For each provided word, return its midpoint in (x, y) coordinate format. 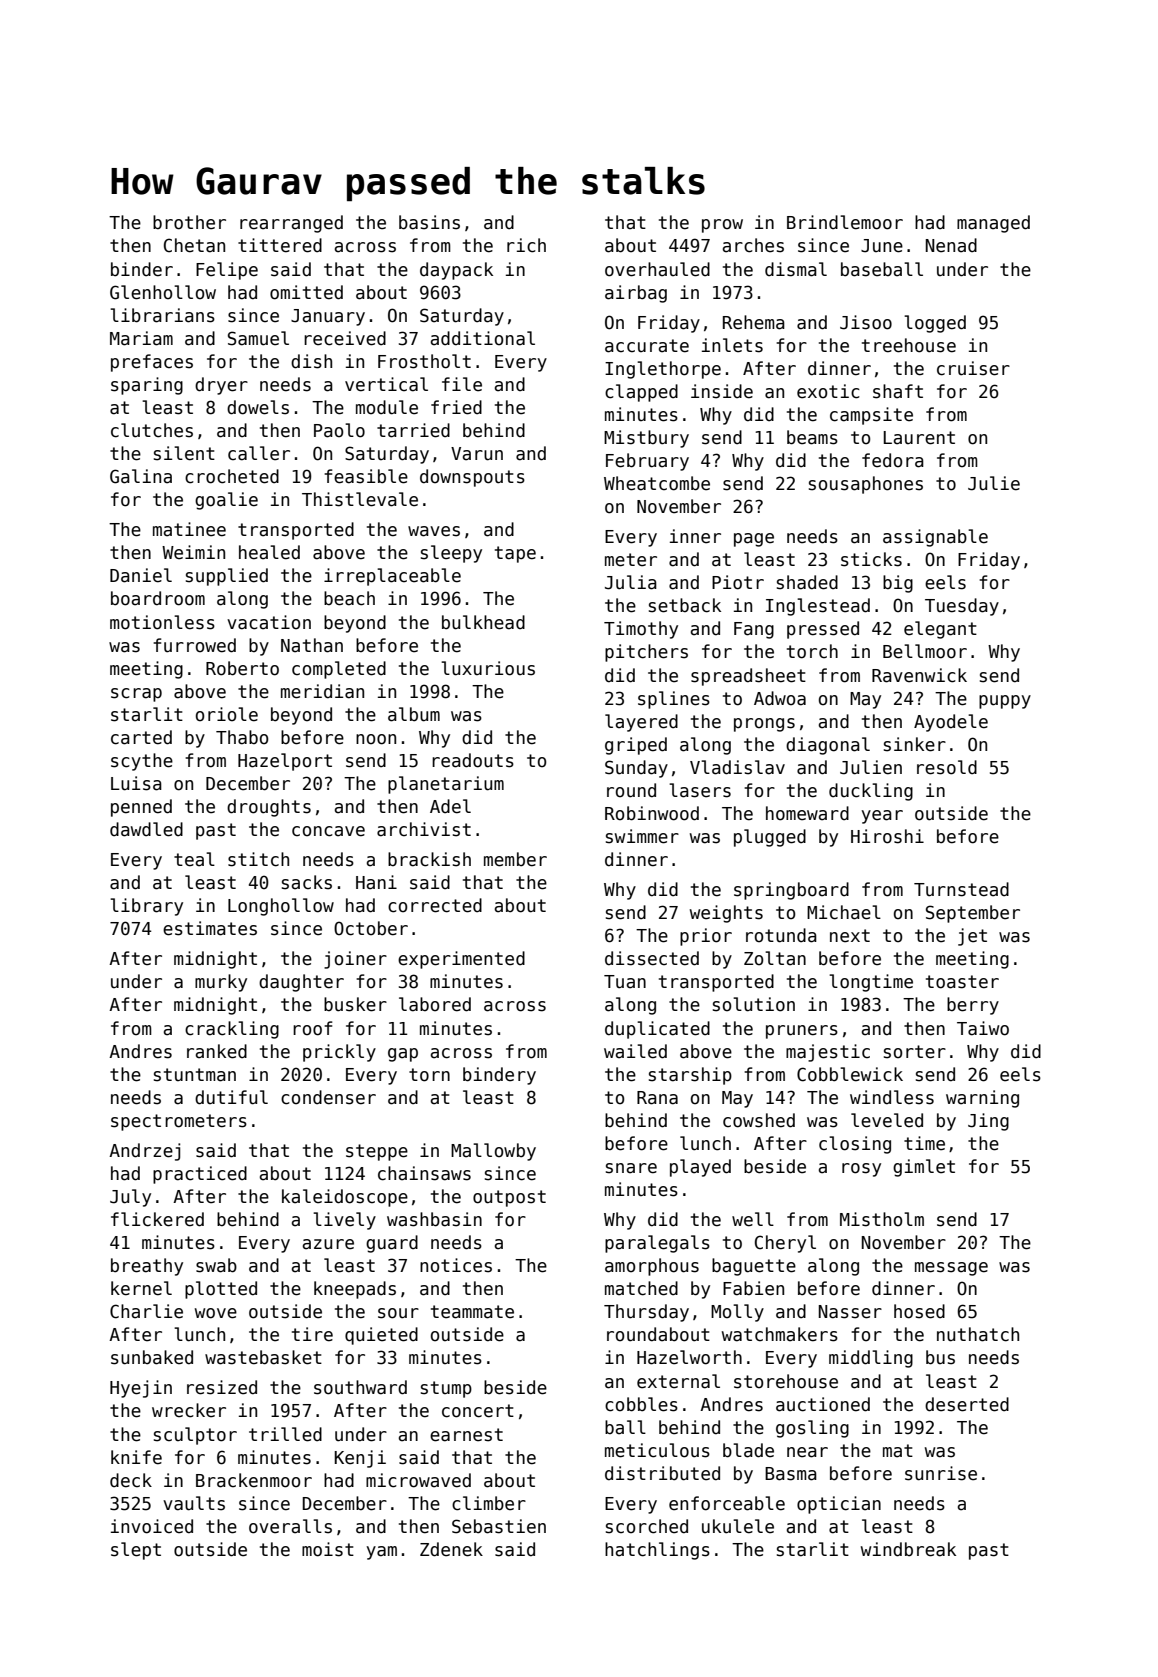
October (371, 928)
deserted (967, 1404)
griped (636, 746)
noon (376, 739)
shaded (807, 582)
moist (328, 1549)
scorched (647, 1526)
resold (947, 767)
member (515, 859)
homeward (807, 813)
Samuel (258, 338)
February (647, 462)
